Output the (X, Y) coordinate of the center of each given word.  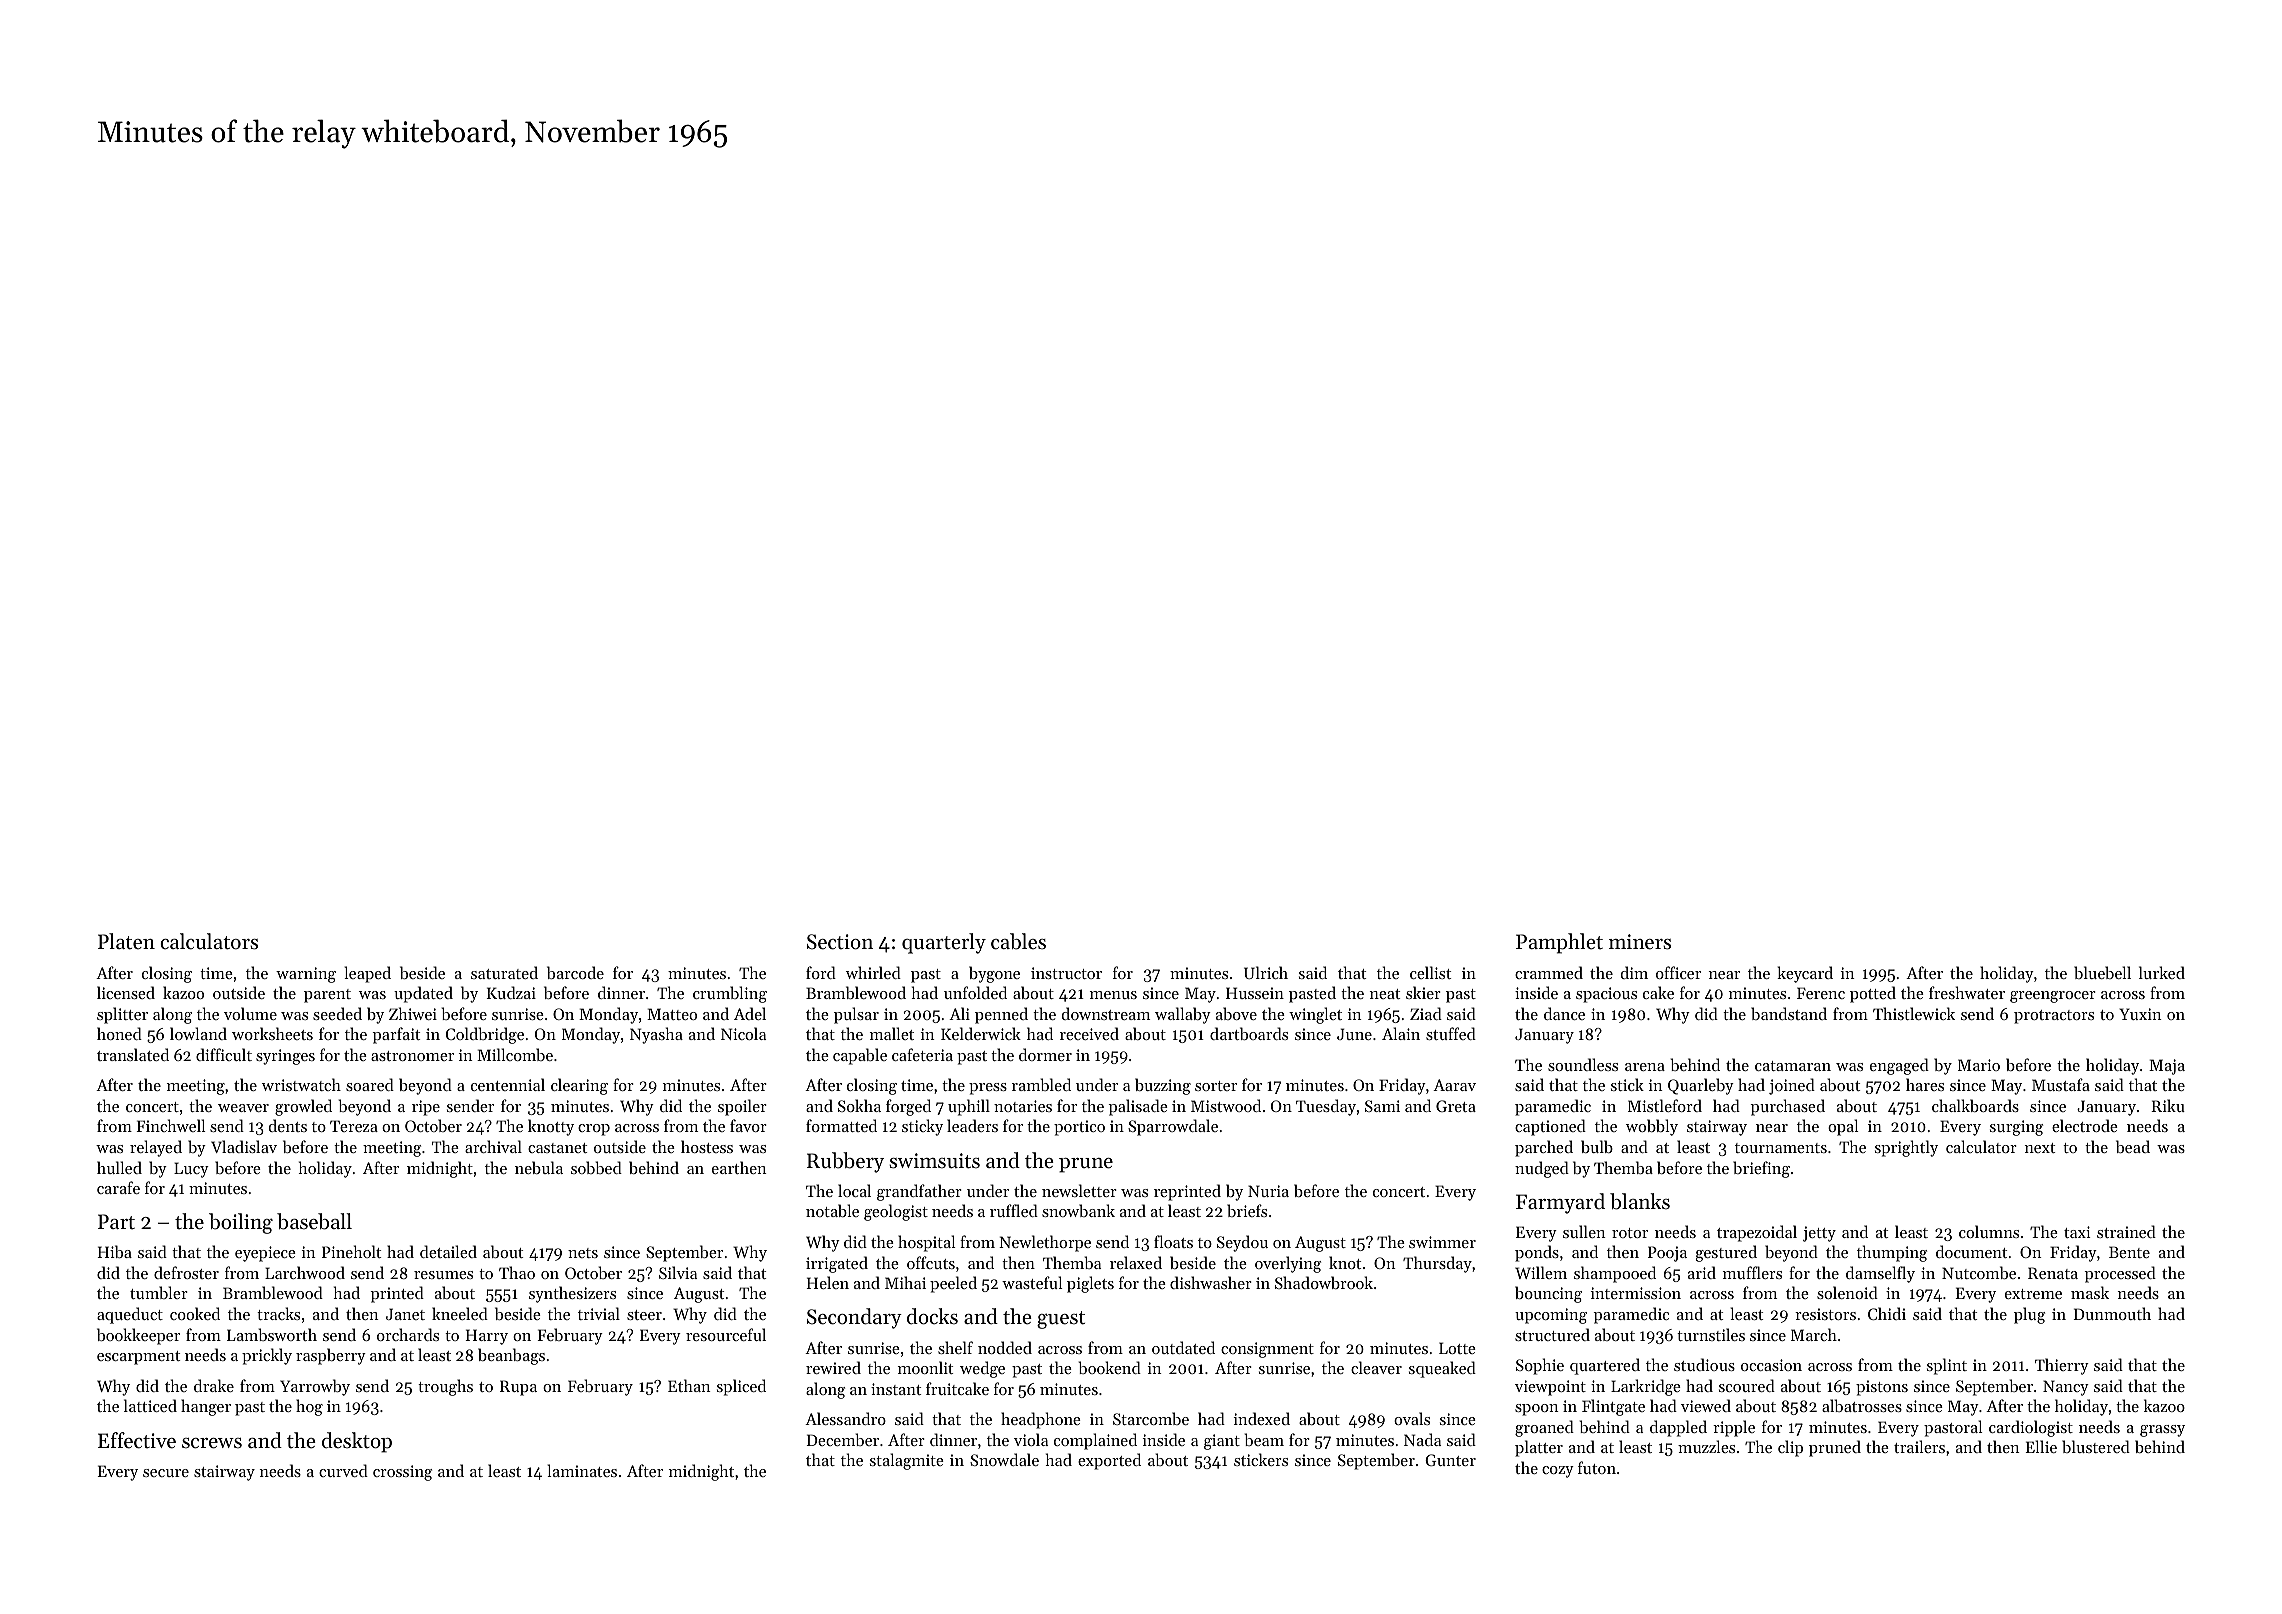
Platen (126, 941)
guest (1061, 1320)
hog (309, 1407)
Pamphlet (1559, 943)
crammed (1549, 972)
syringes (285, 1057)
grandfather (919, 1192)
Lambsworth (272, 1334)
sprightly (1906, 1148)
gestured (1726, 1253)
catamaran (1793, 1066)
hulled (119, 1167)
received (1089, 1033)
